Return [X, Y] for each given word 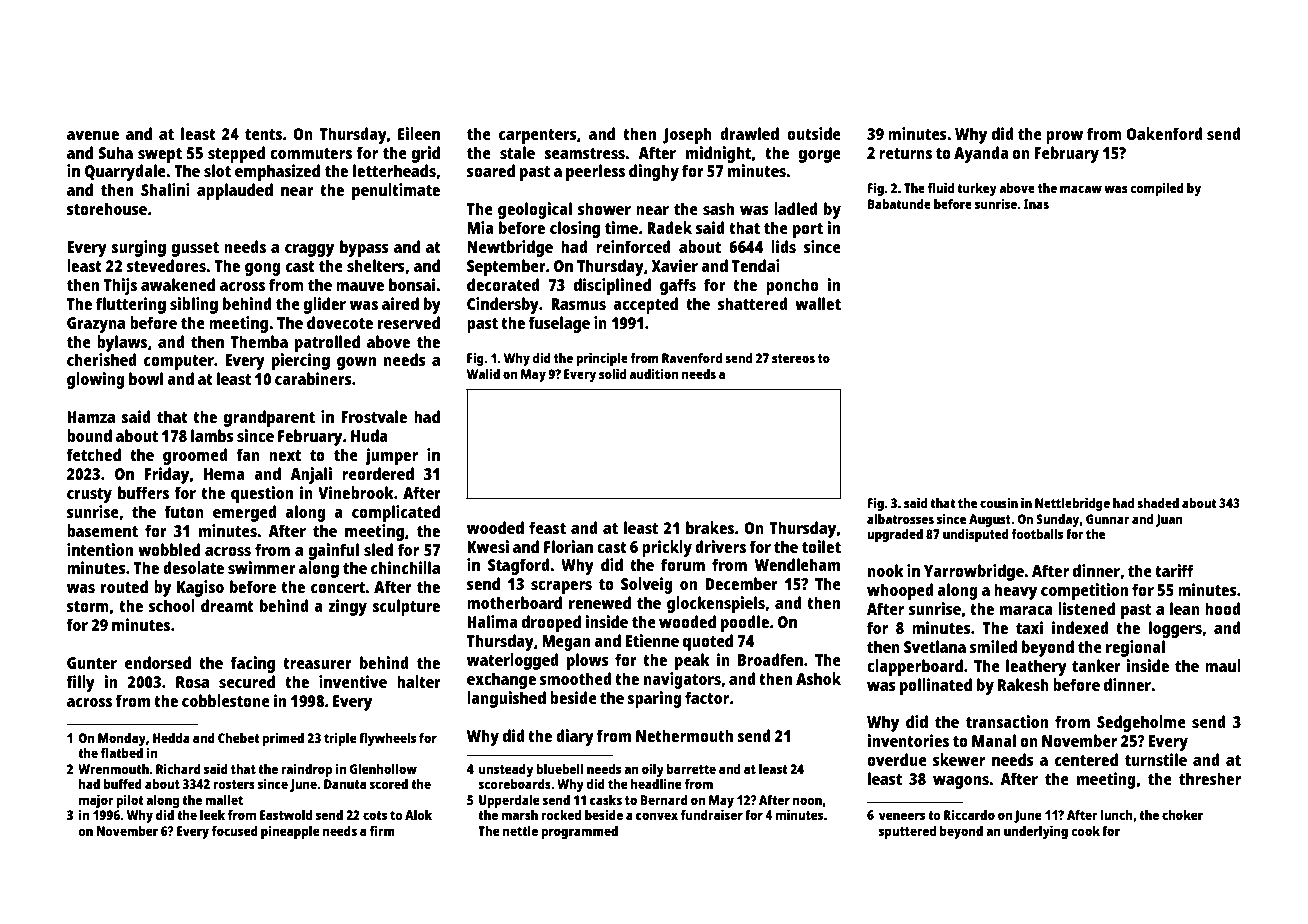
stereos [793, 358]
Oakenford [1164, 133]
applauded [235, 191]
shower [604, 208]
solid [612, 373]
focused [235, 830]
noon [807, 801]
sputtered [907, 832]
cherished [102, 359]
